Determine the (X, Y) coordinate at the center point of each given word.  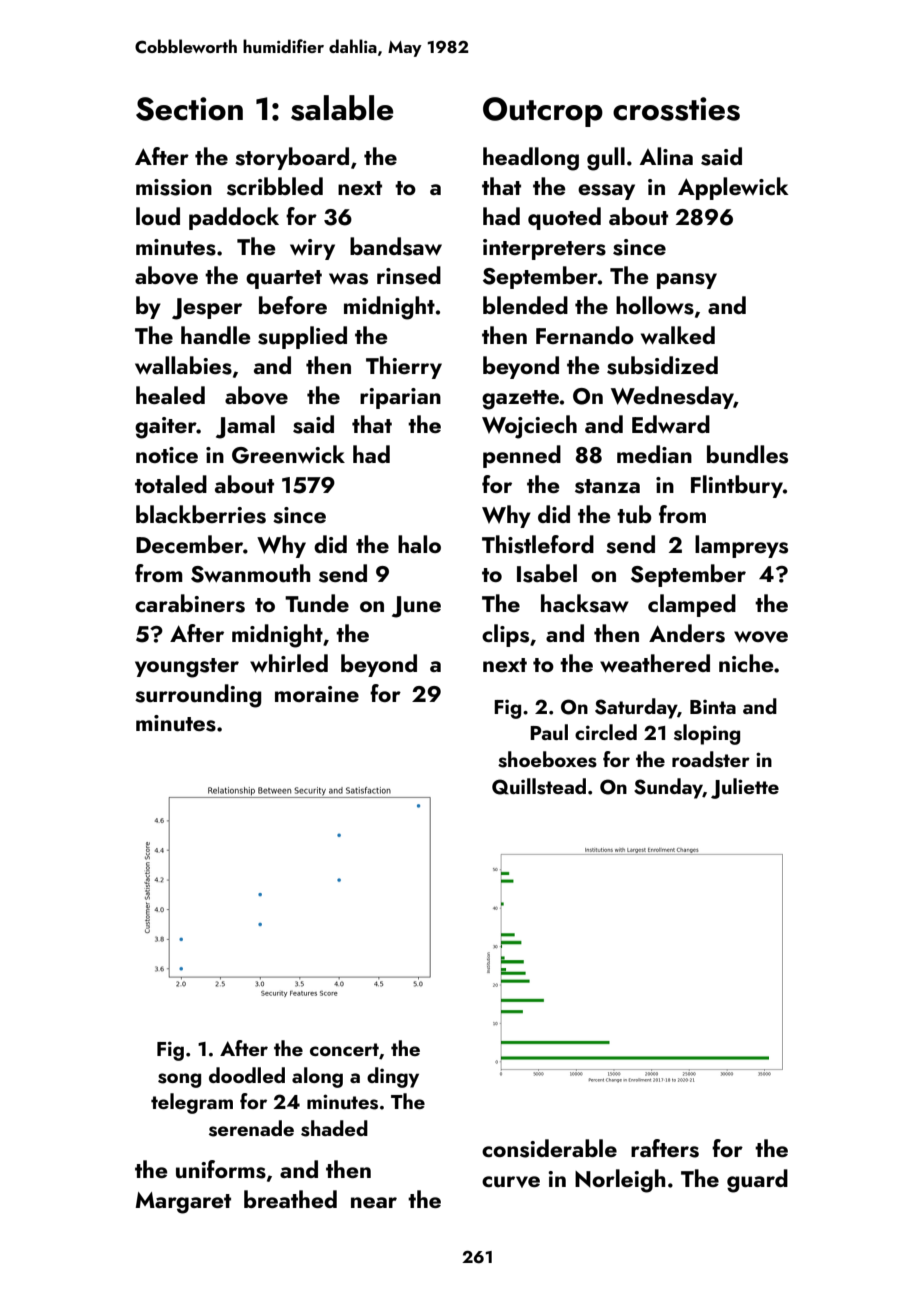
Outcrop (543, 112)
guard (757, 1181)
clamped (692, 605)
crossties (676, 109)
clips (505, 635)
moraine (317, 694)
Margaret (183, 1203)
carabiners (190, 603)
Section (189, 109)
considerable (549, 1148)
